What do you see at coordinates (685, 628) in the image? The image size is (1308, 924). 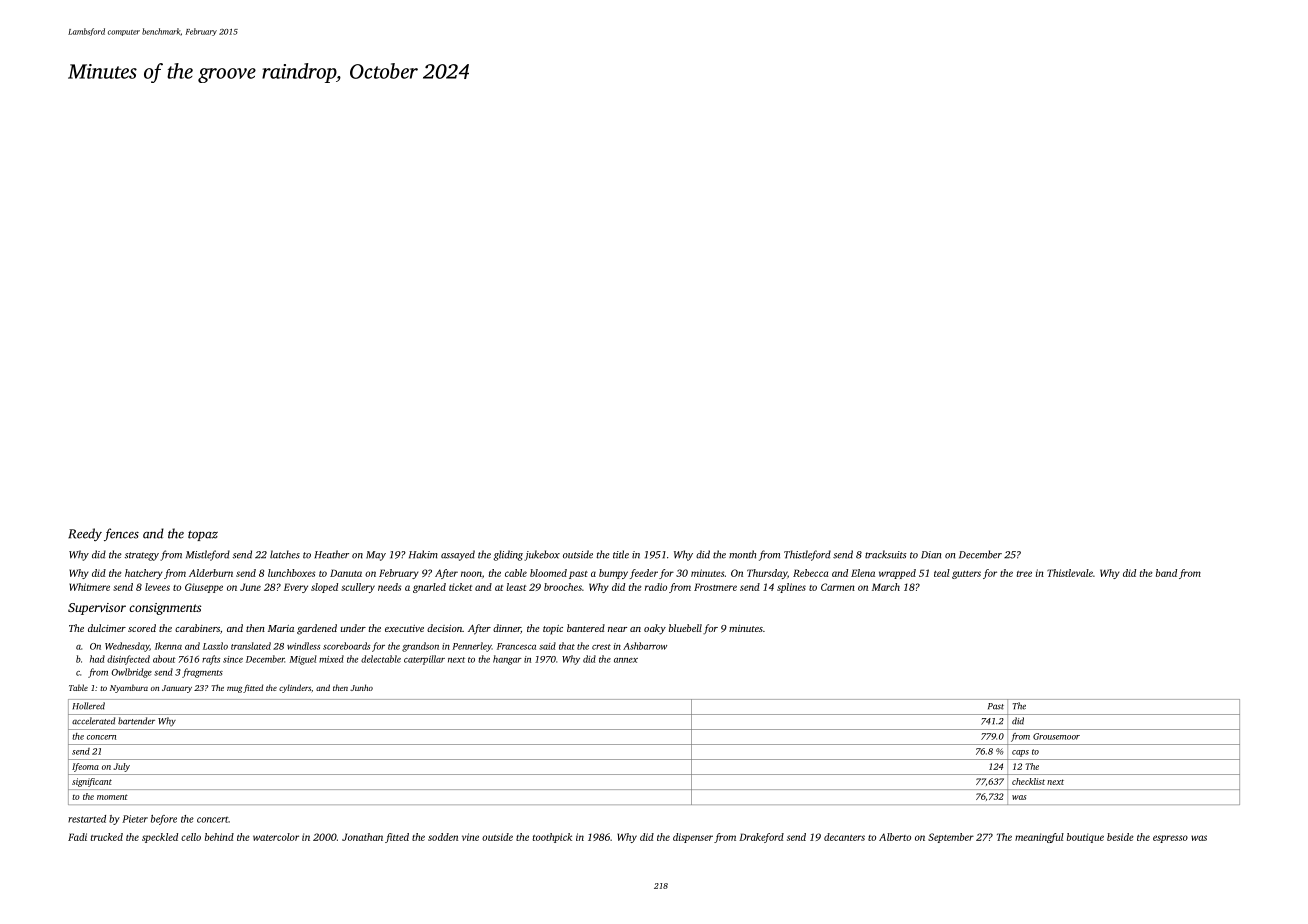 I see `bluebell` at bounding box center [685, 628].
